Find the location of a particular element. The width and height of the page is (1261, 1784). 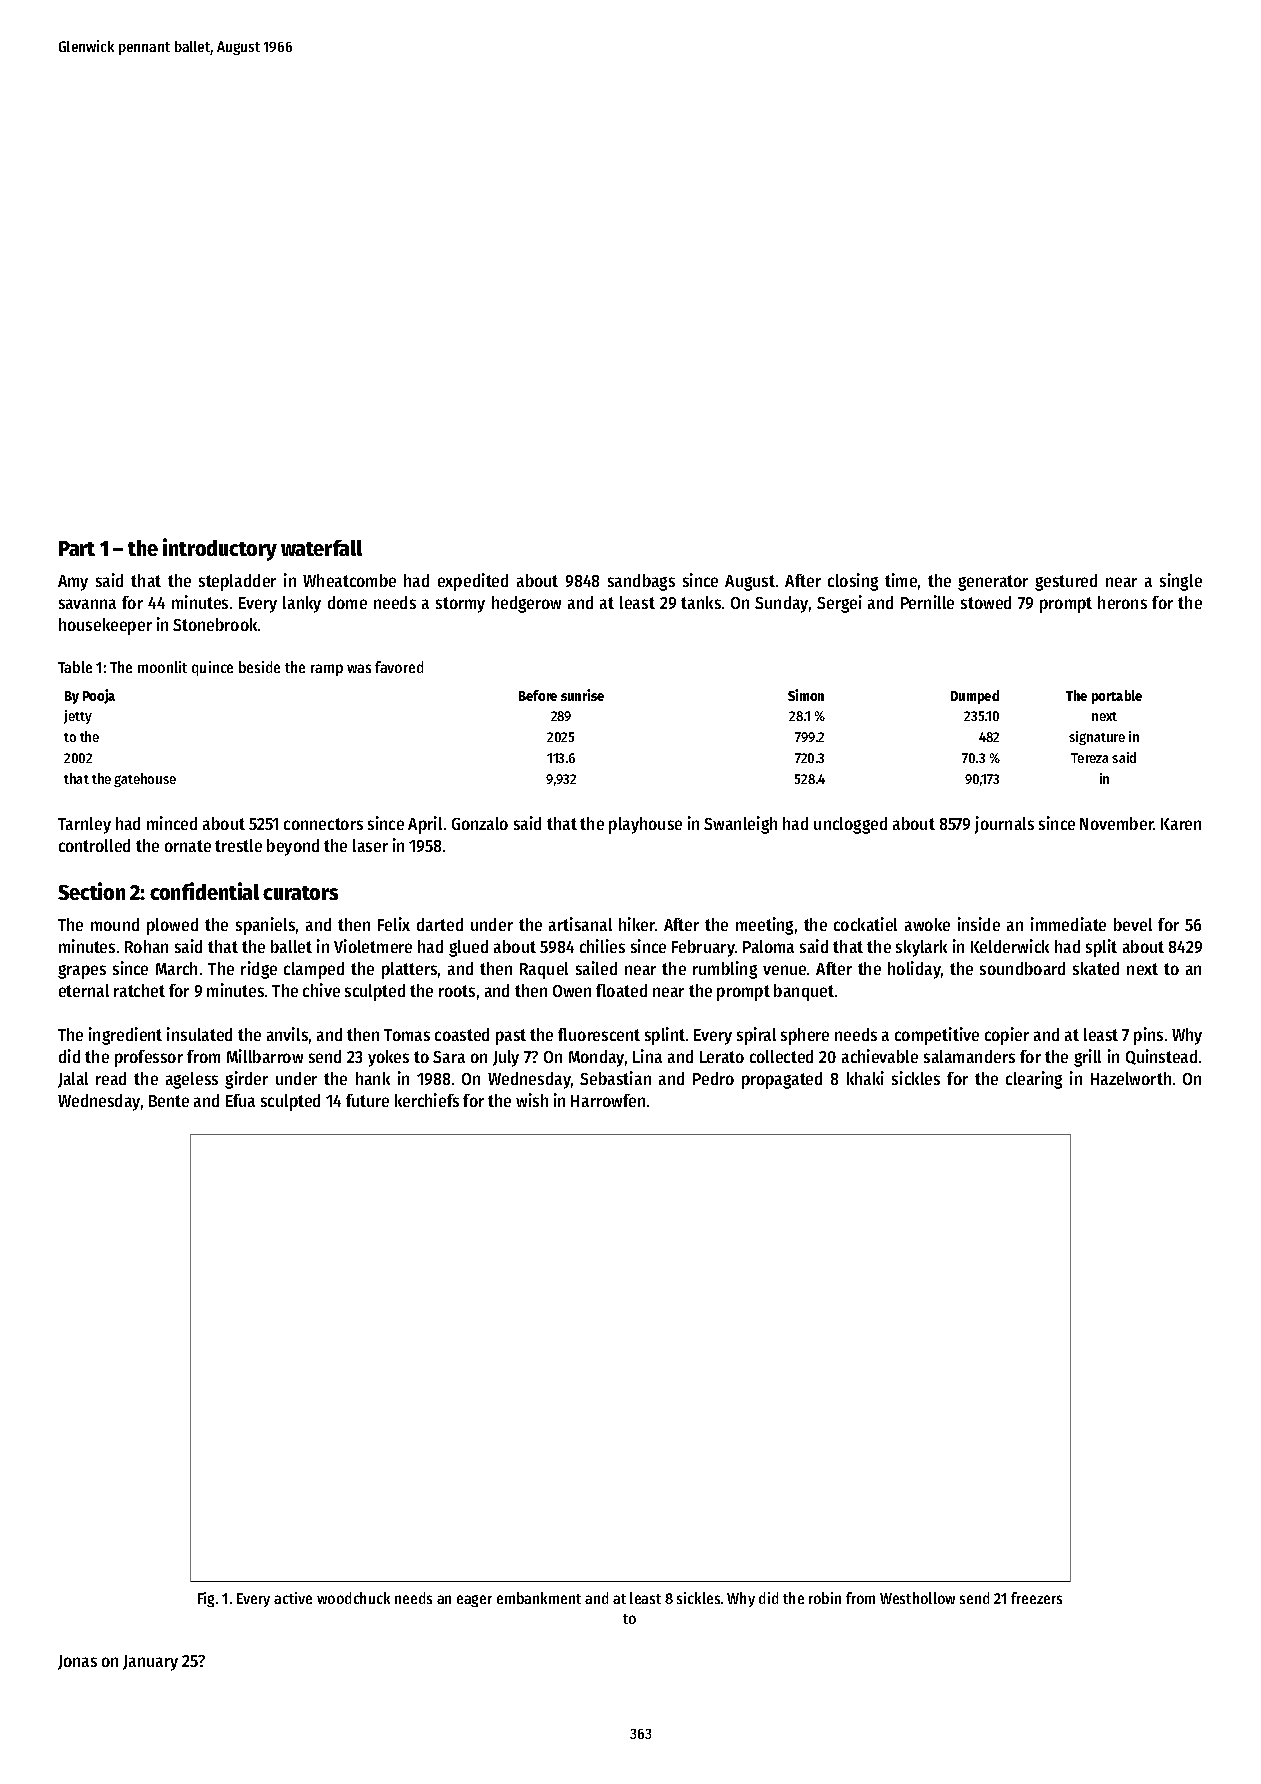

time is located at coordinates (901, 580).
